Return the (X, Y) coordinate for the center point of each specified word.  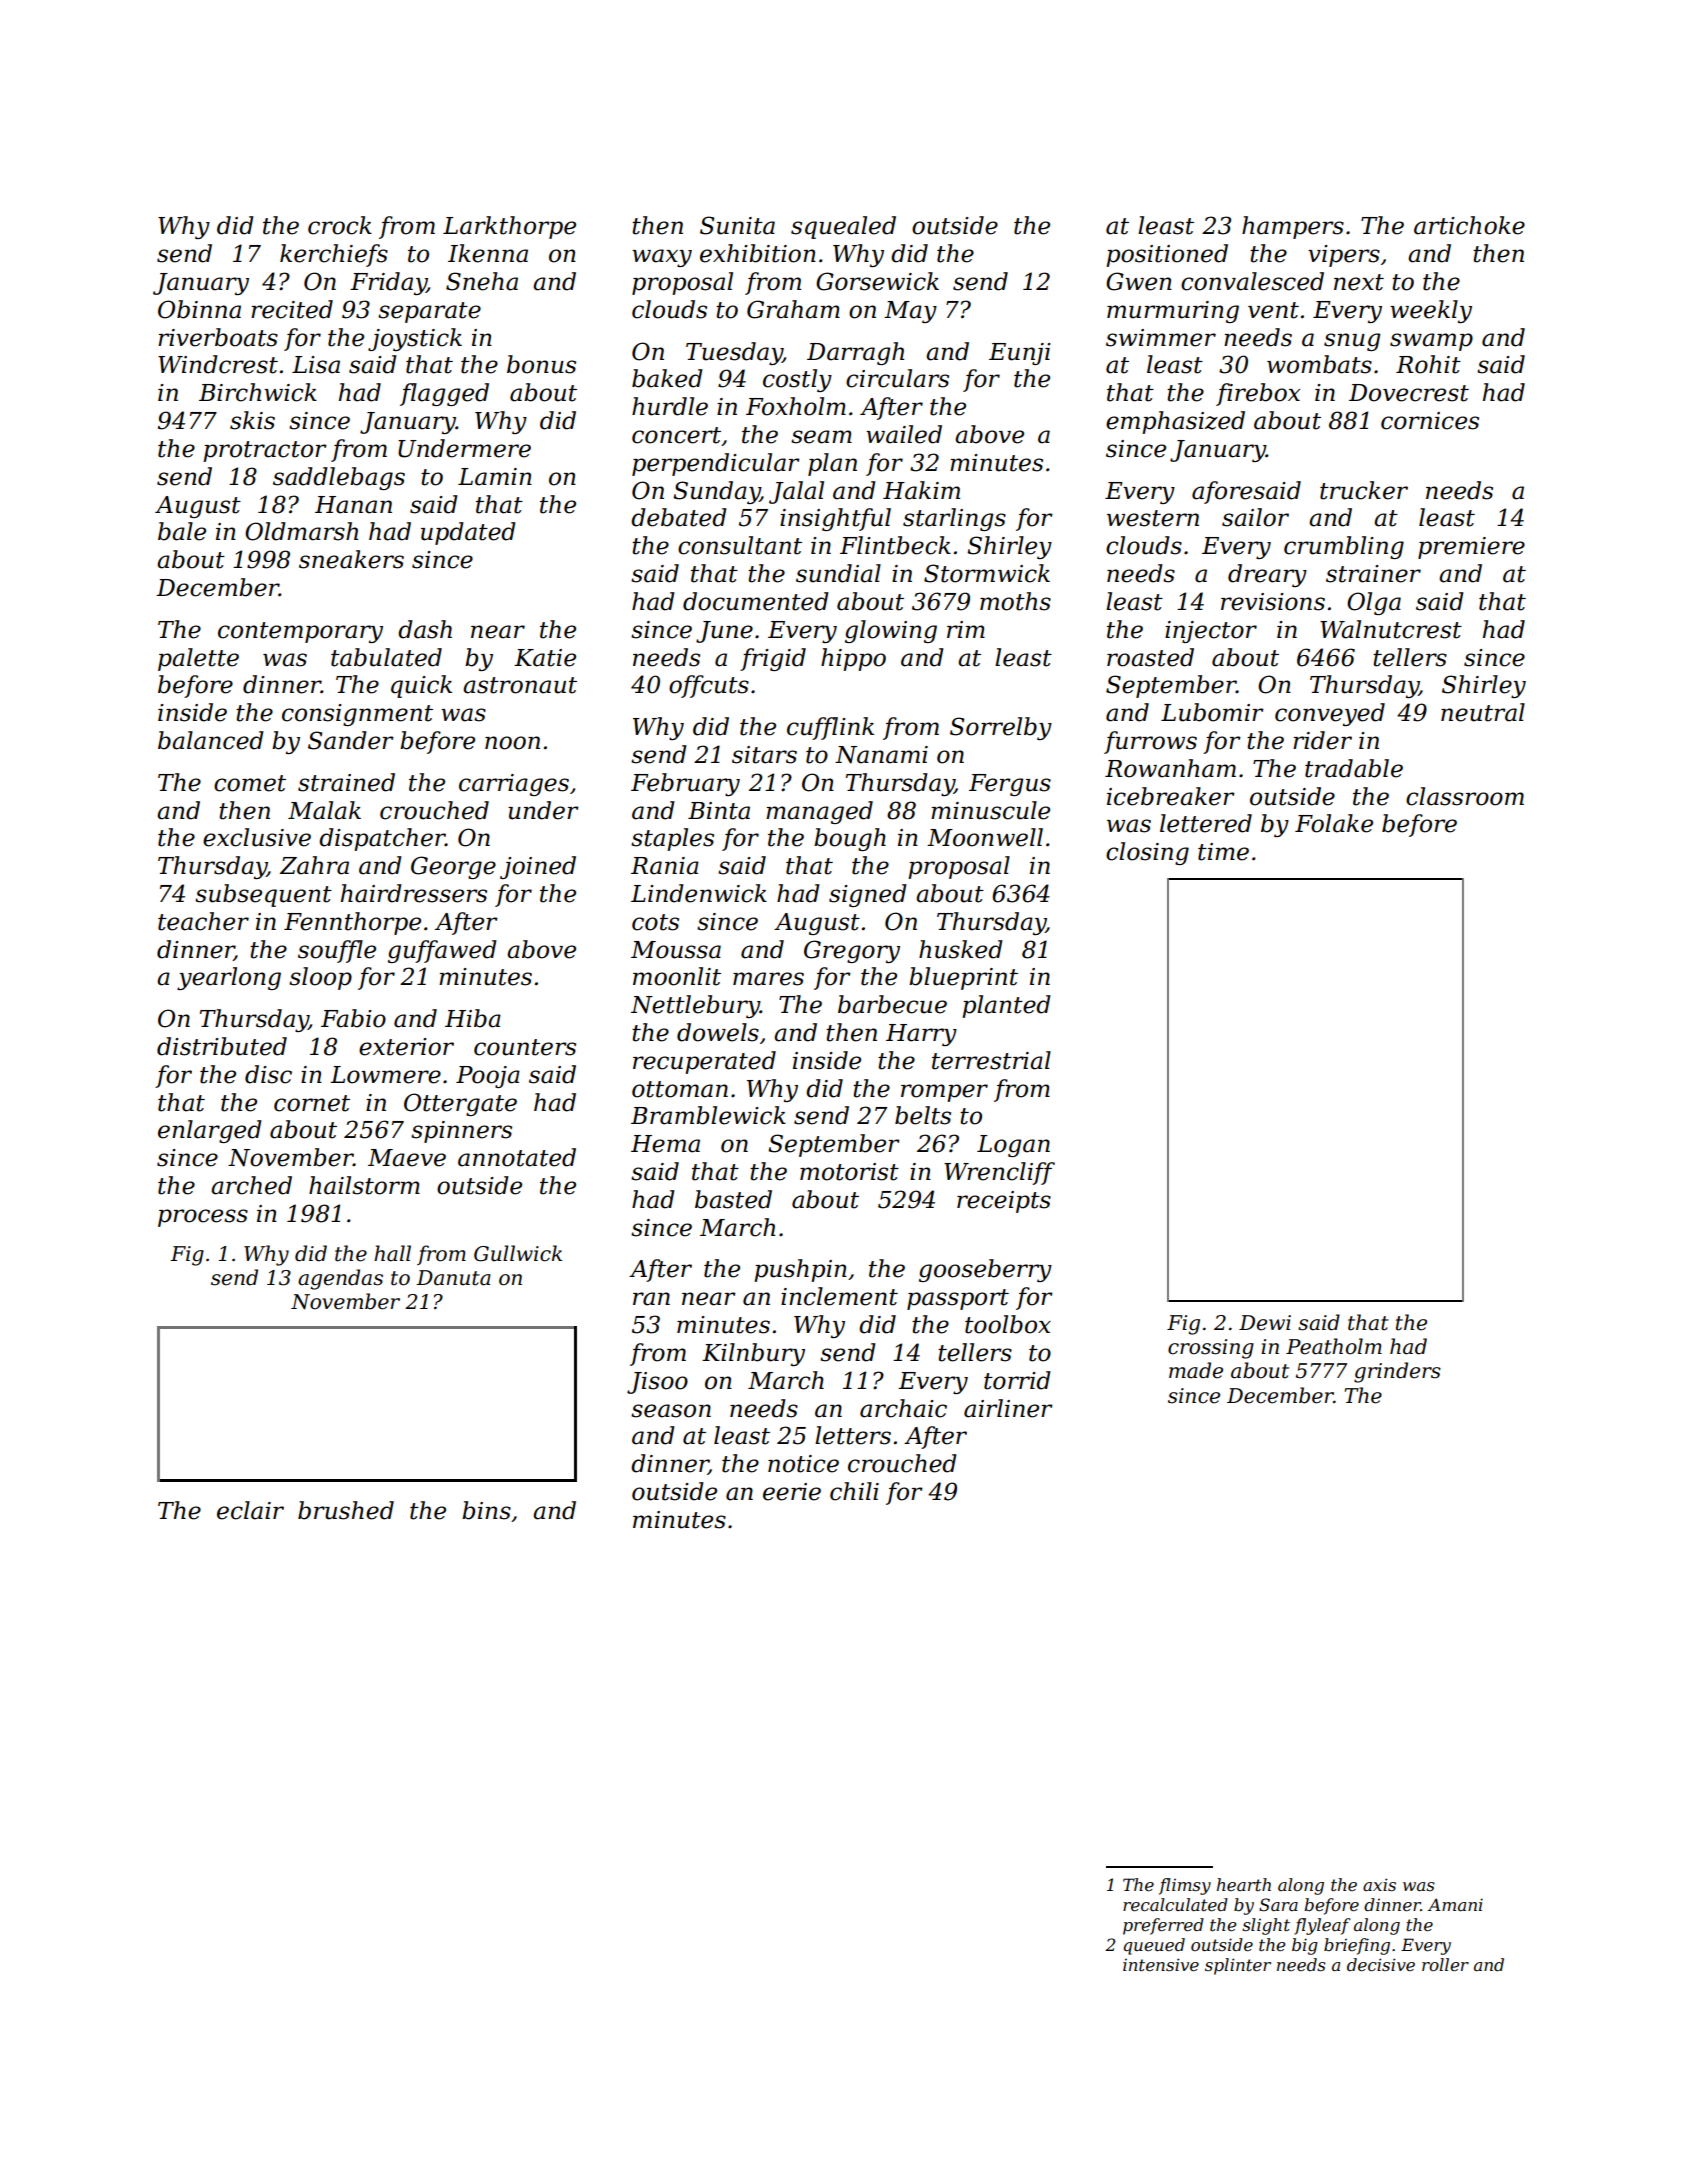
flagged (444, 394)
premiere (1471, 548)
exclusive (257, 837)
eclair (250, 1510)
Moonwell (985, 837)
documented (756, 601)
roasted (1150, 657)
